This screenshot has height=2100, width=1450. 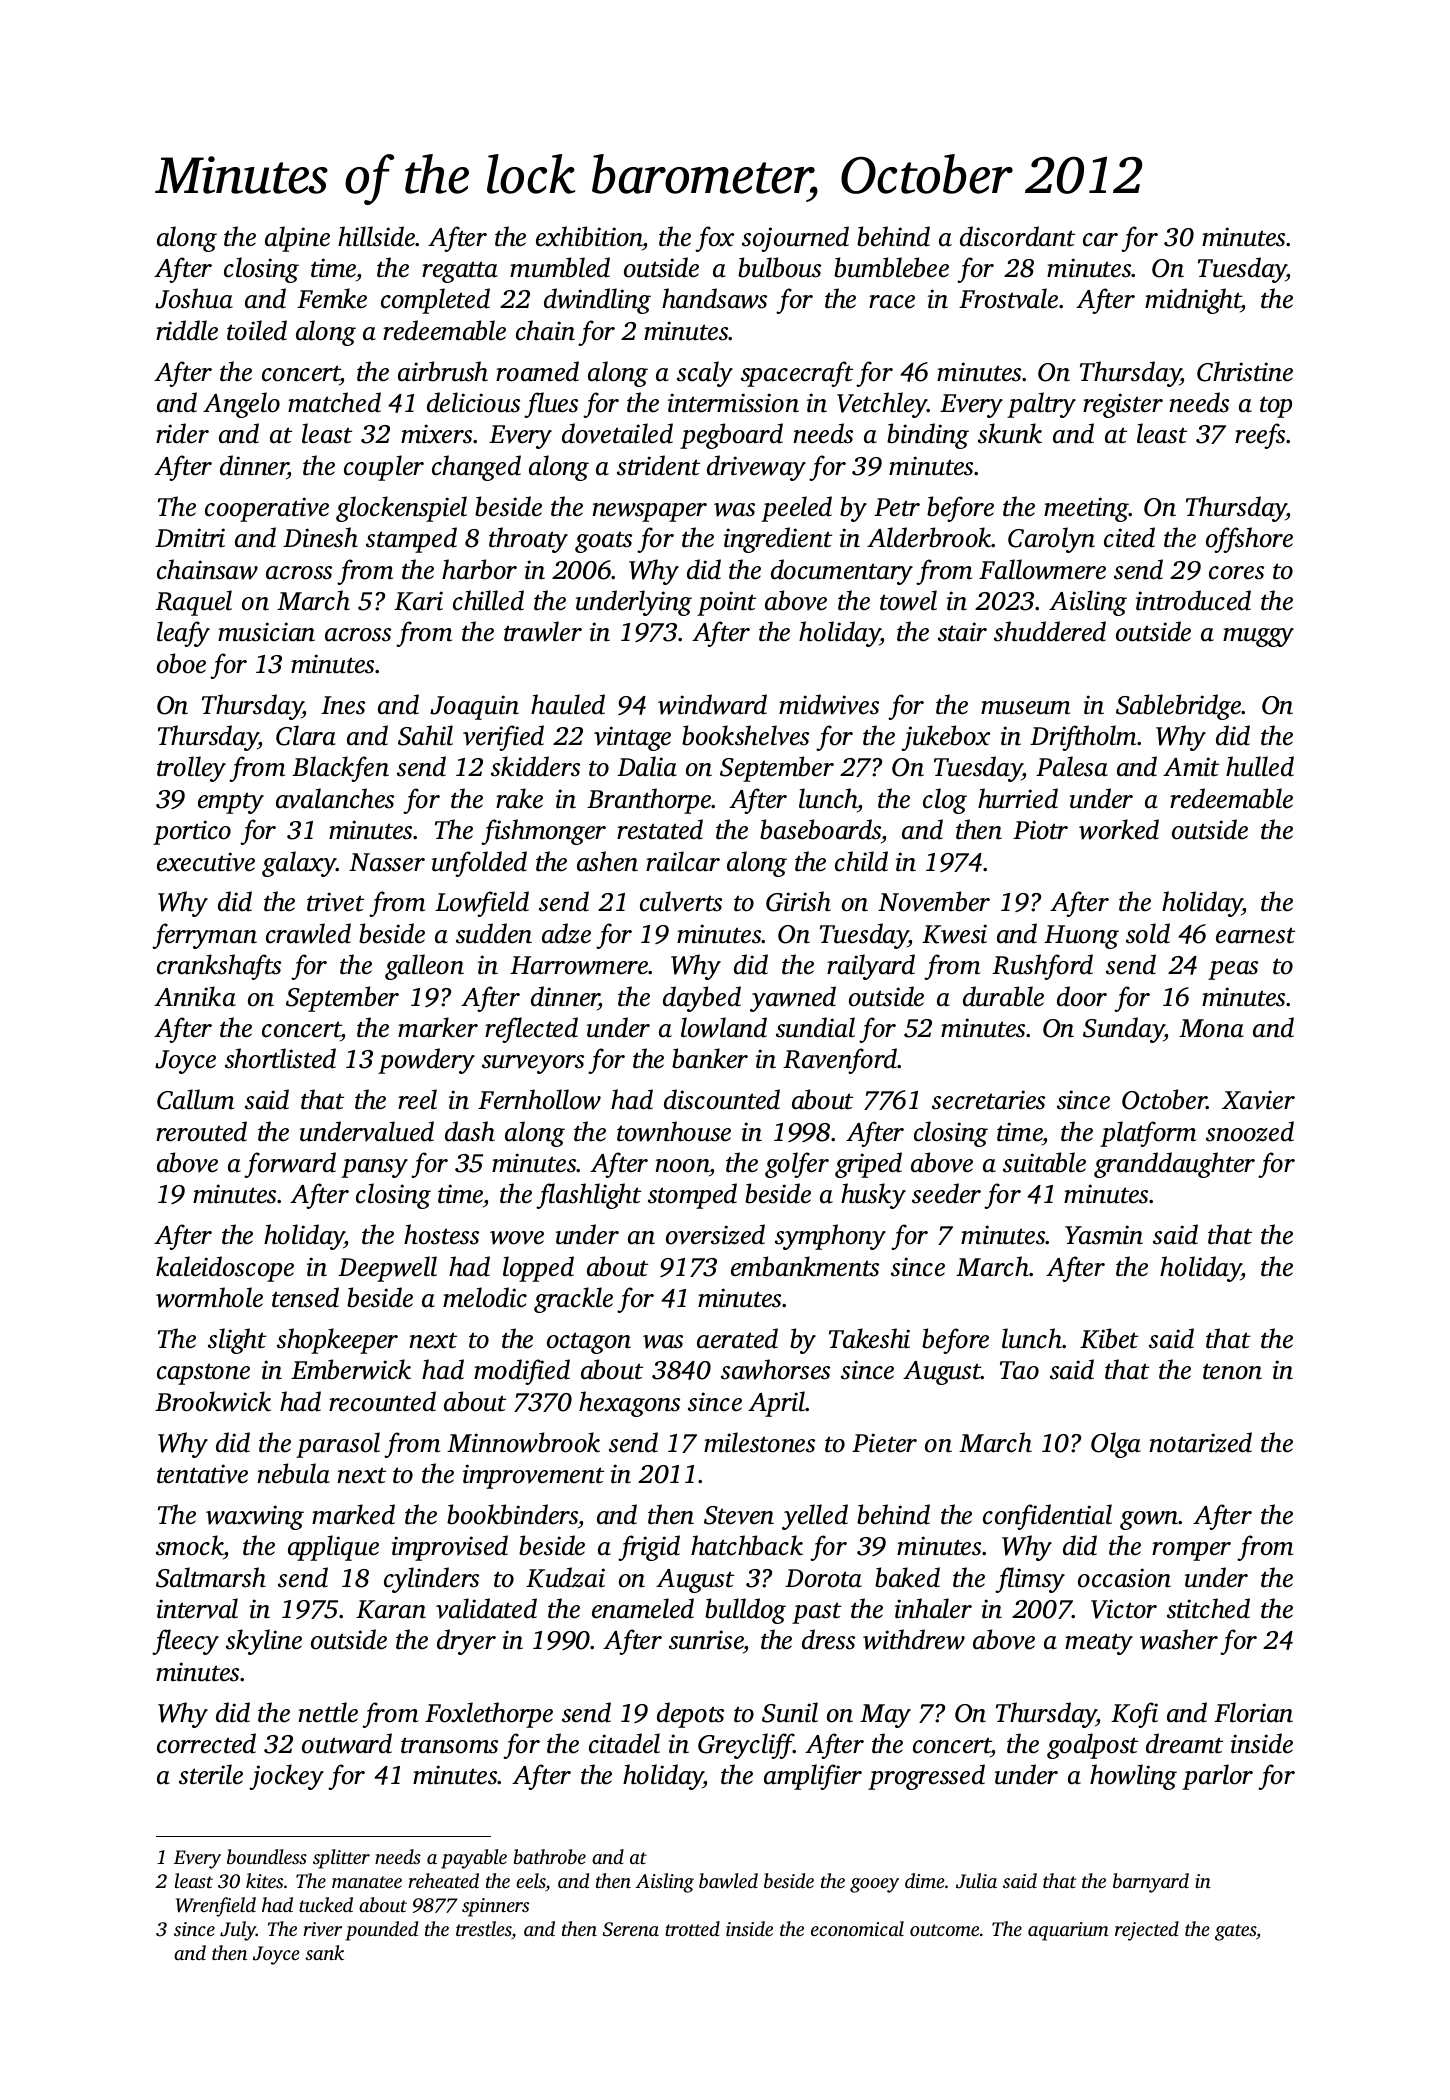 What do you see at coordinates (1235, 1932) in the screenshot?
I see `gates` at bounding box center [1235, 1932].
